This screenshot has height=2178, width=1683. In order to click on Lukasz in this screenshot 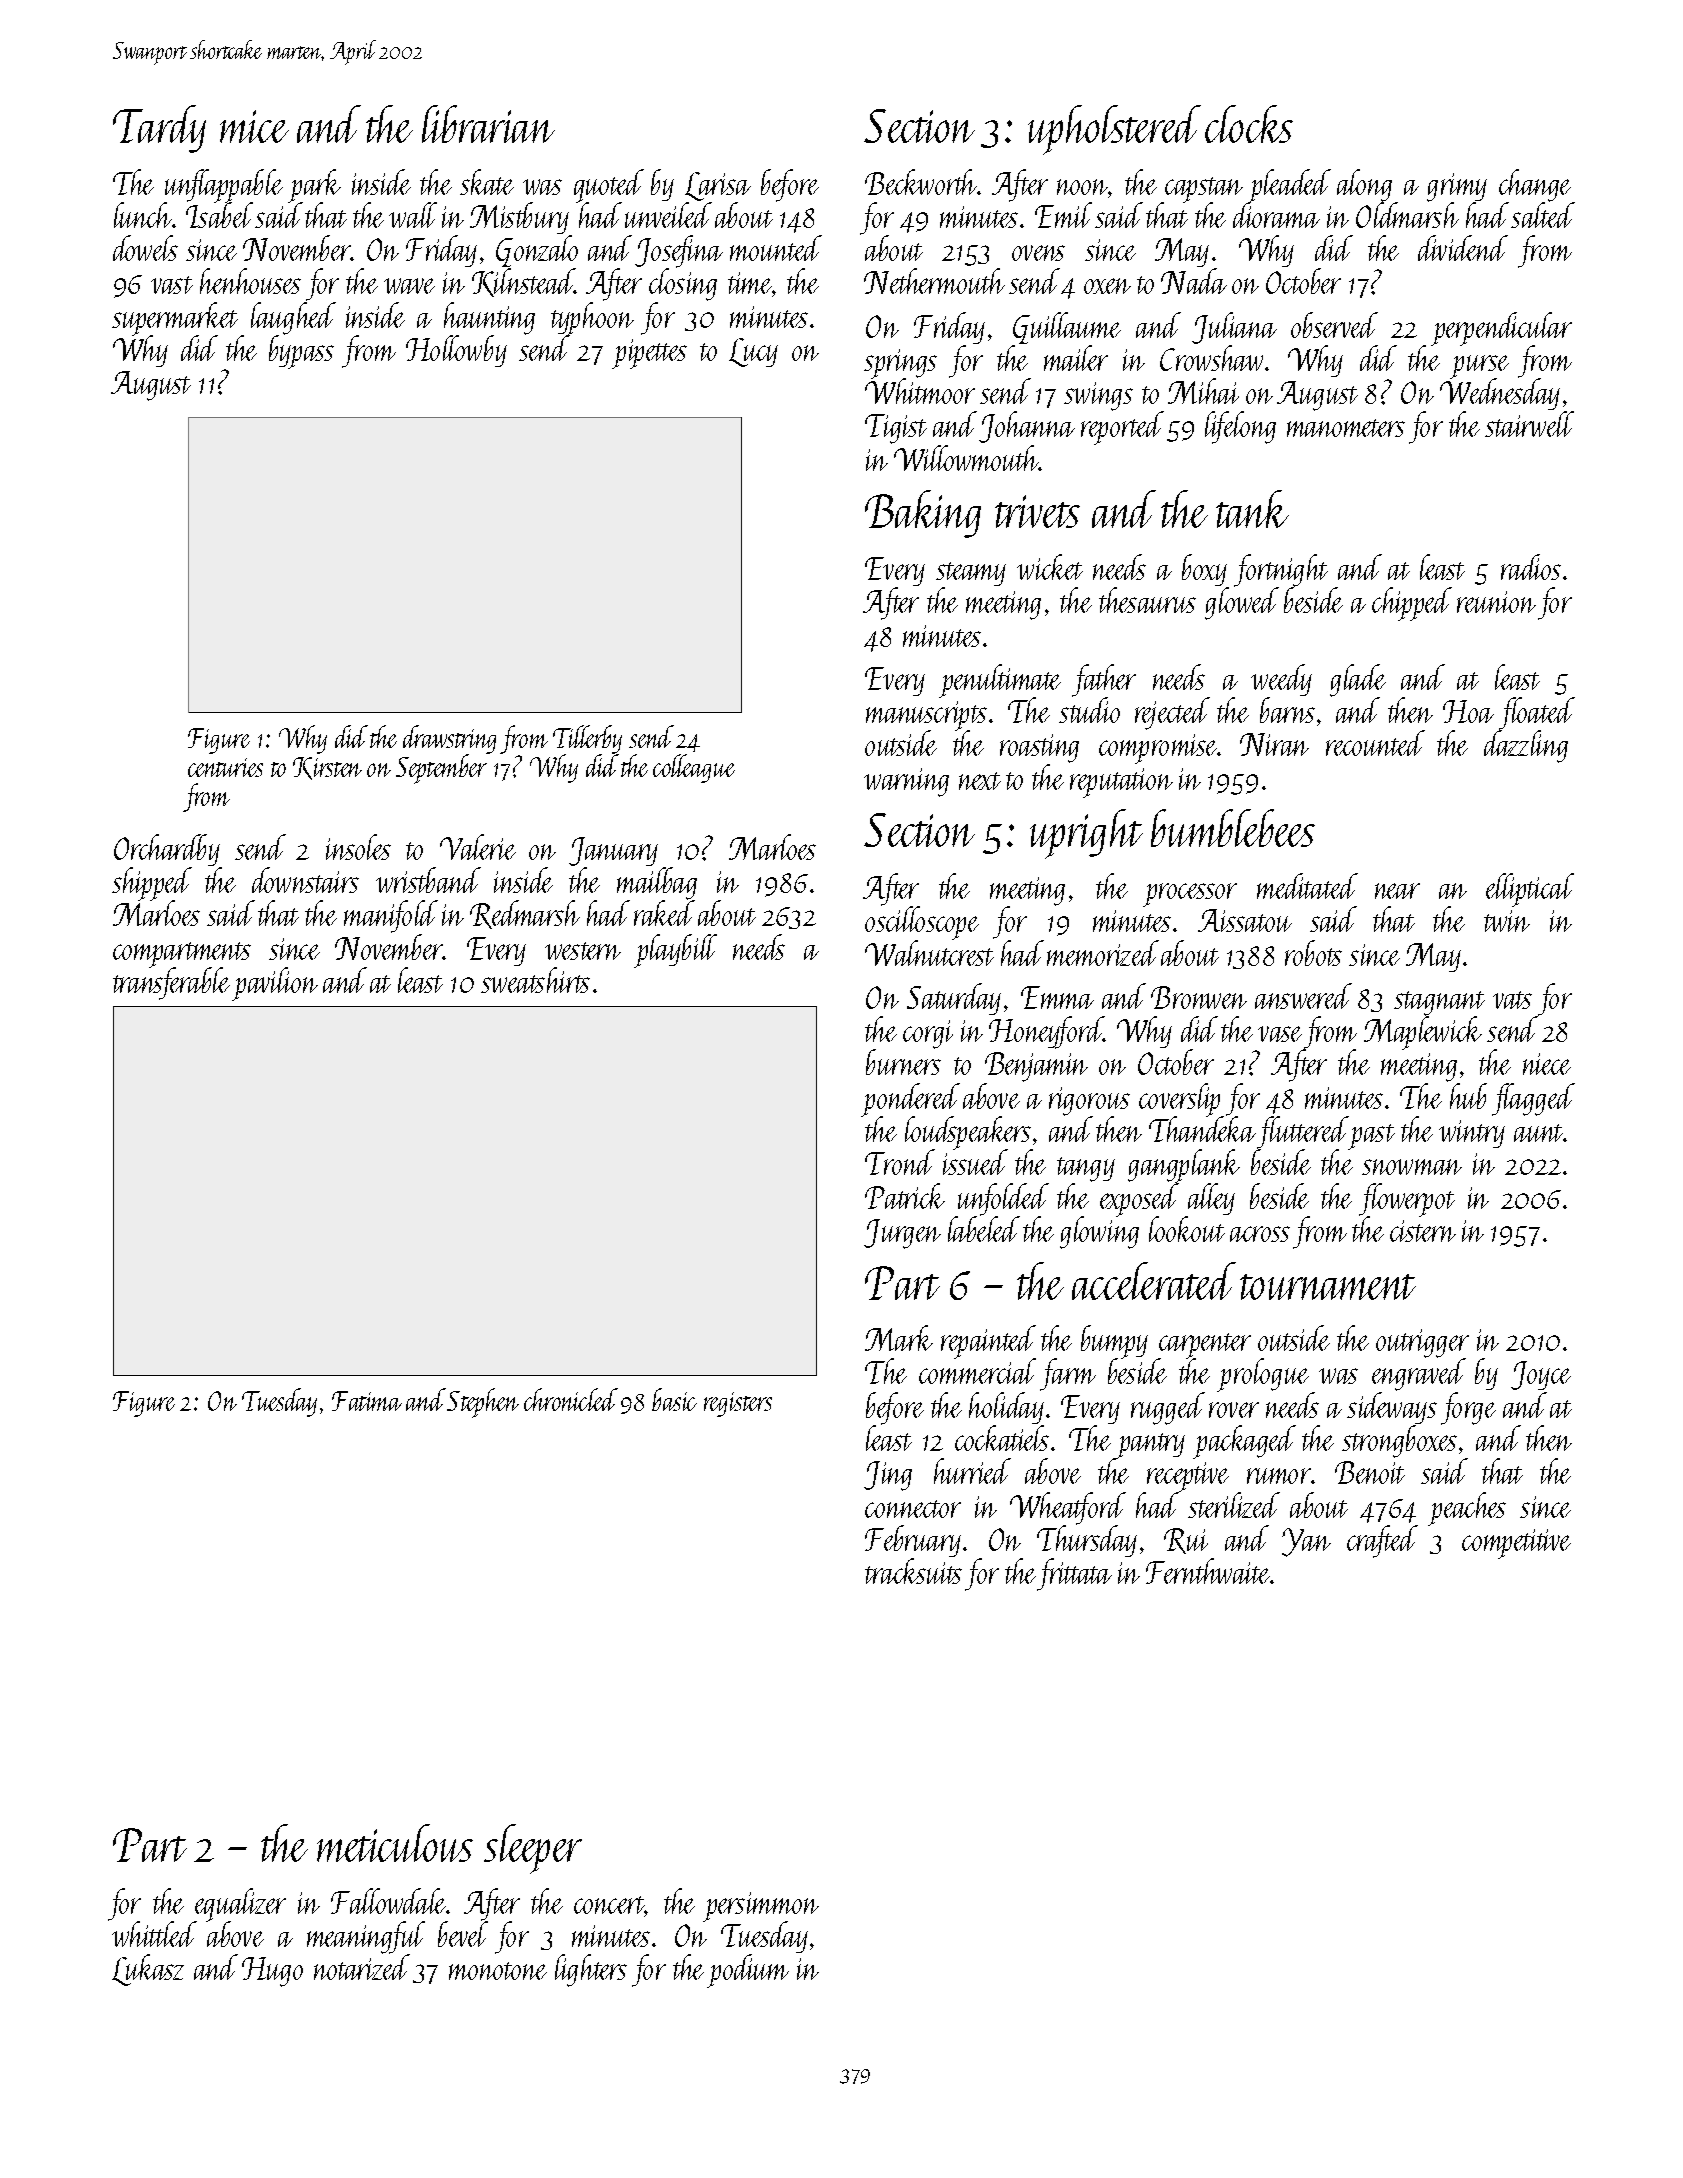, I will do `click(148, 1970)`.
